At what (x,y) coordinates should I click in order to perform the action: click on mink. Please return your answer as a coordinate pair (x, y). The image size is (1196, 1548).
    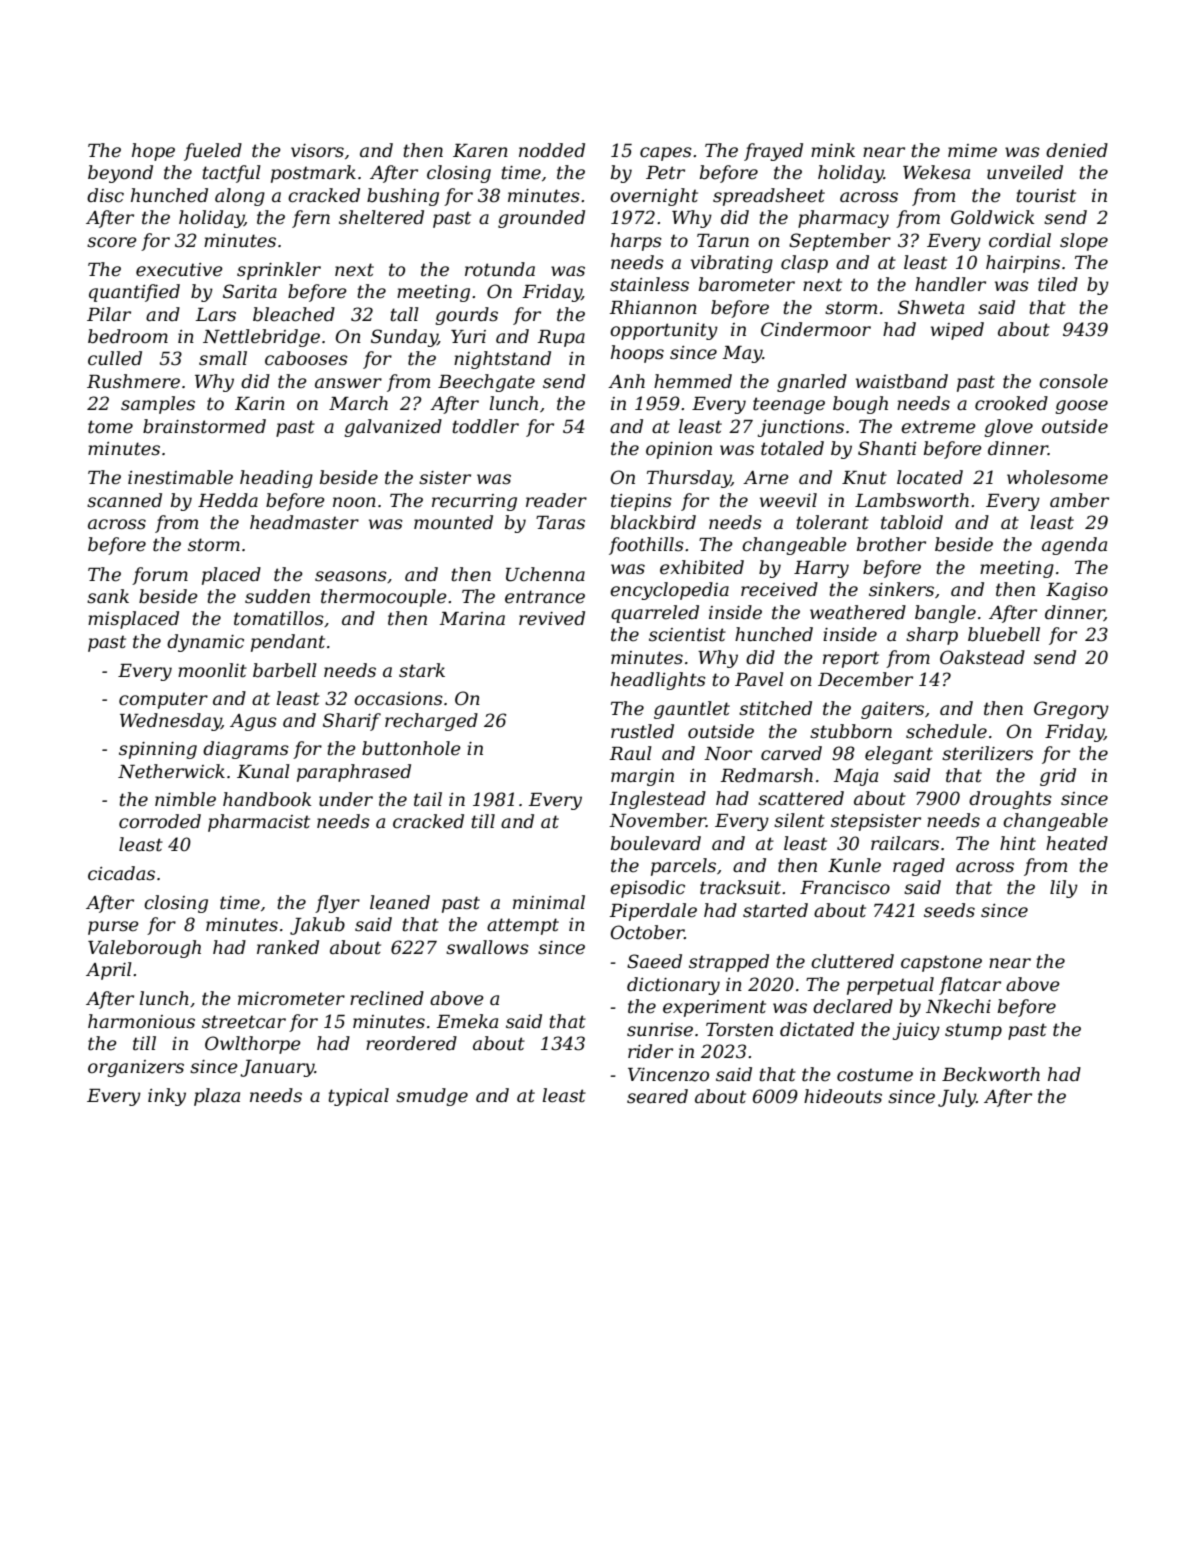
    Looking at the image, I should click on (833, 150).
